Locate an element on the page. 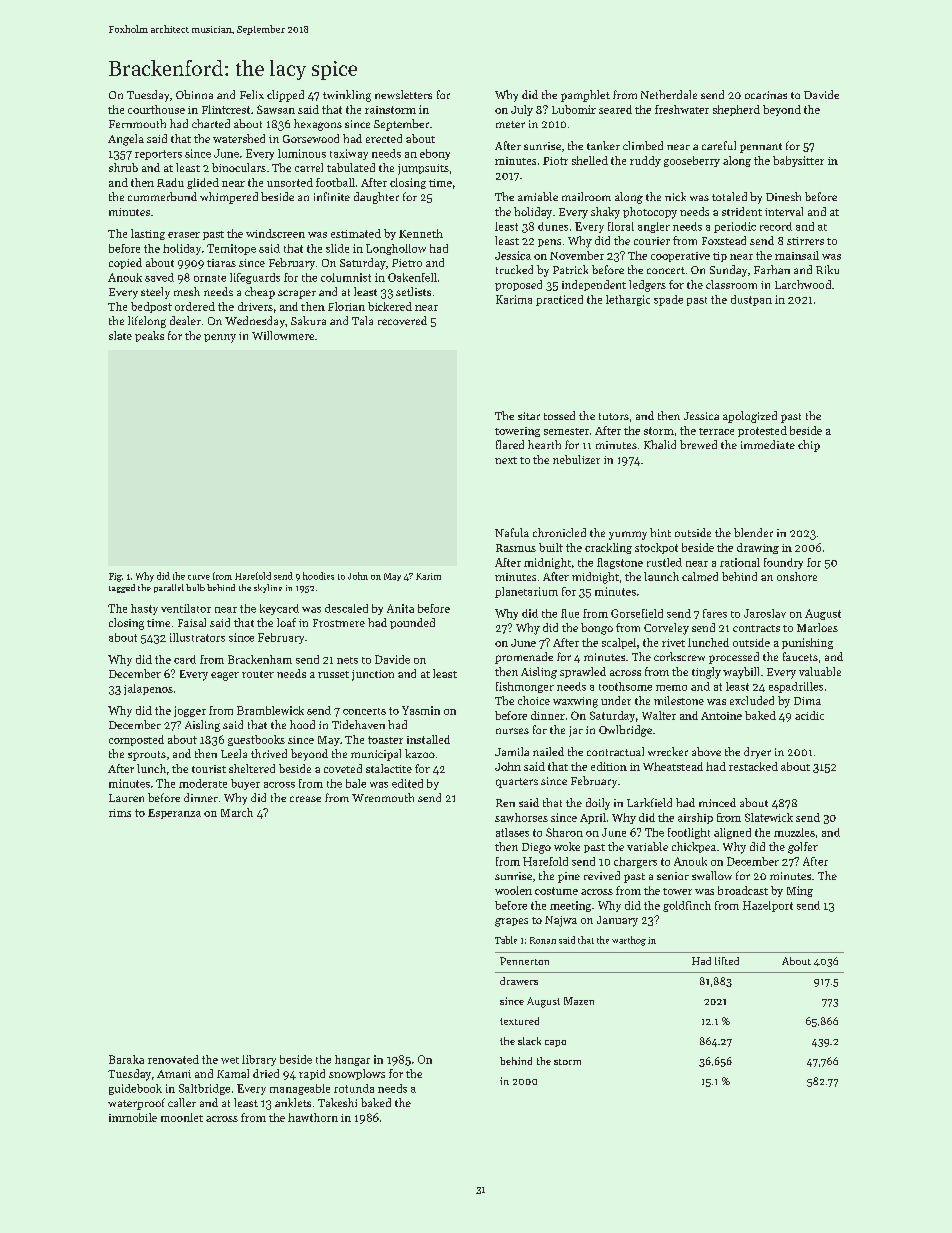  pounded is located at coordinates (412, 623).
